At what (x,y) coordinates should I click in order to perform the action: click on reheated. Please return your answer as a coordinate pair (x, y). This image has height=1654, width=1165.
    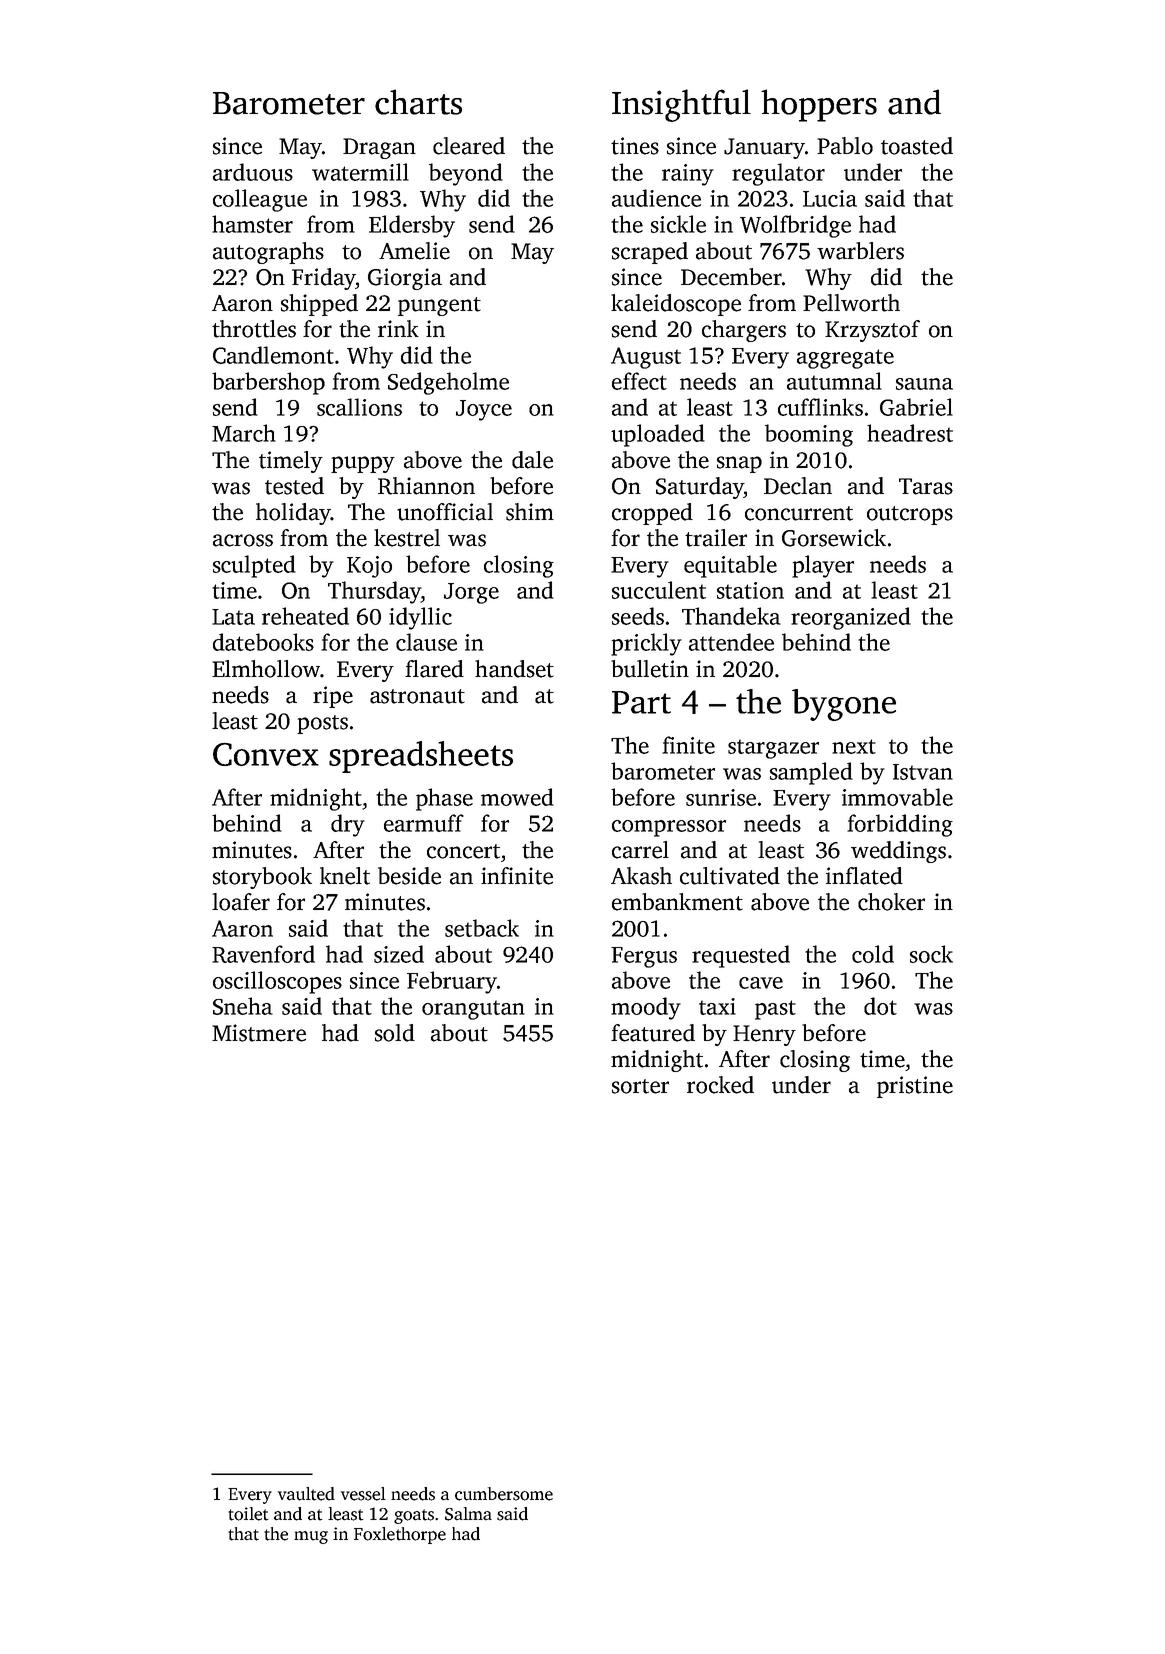
    Looking at the image, I should click on (305, 616).
